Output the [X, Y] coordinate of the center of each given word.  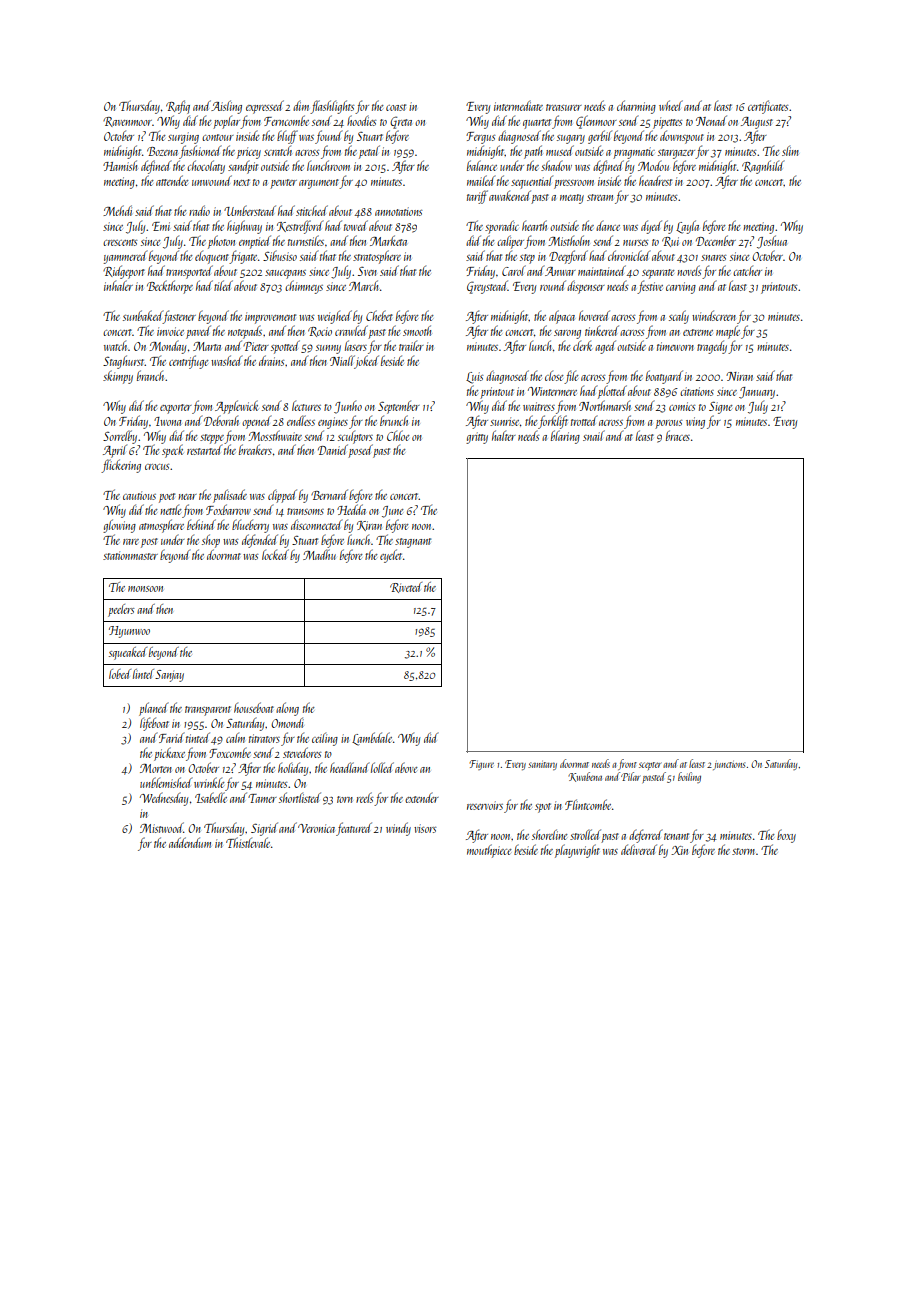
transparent [208, 711]
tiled [223, 285]
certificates [768, 107]
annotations [398, 211]
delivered [639, 849]
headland [350, 767]
